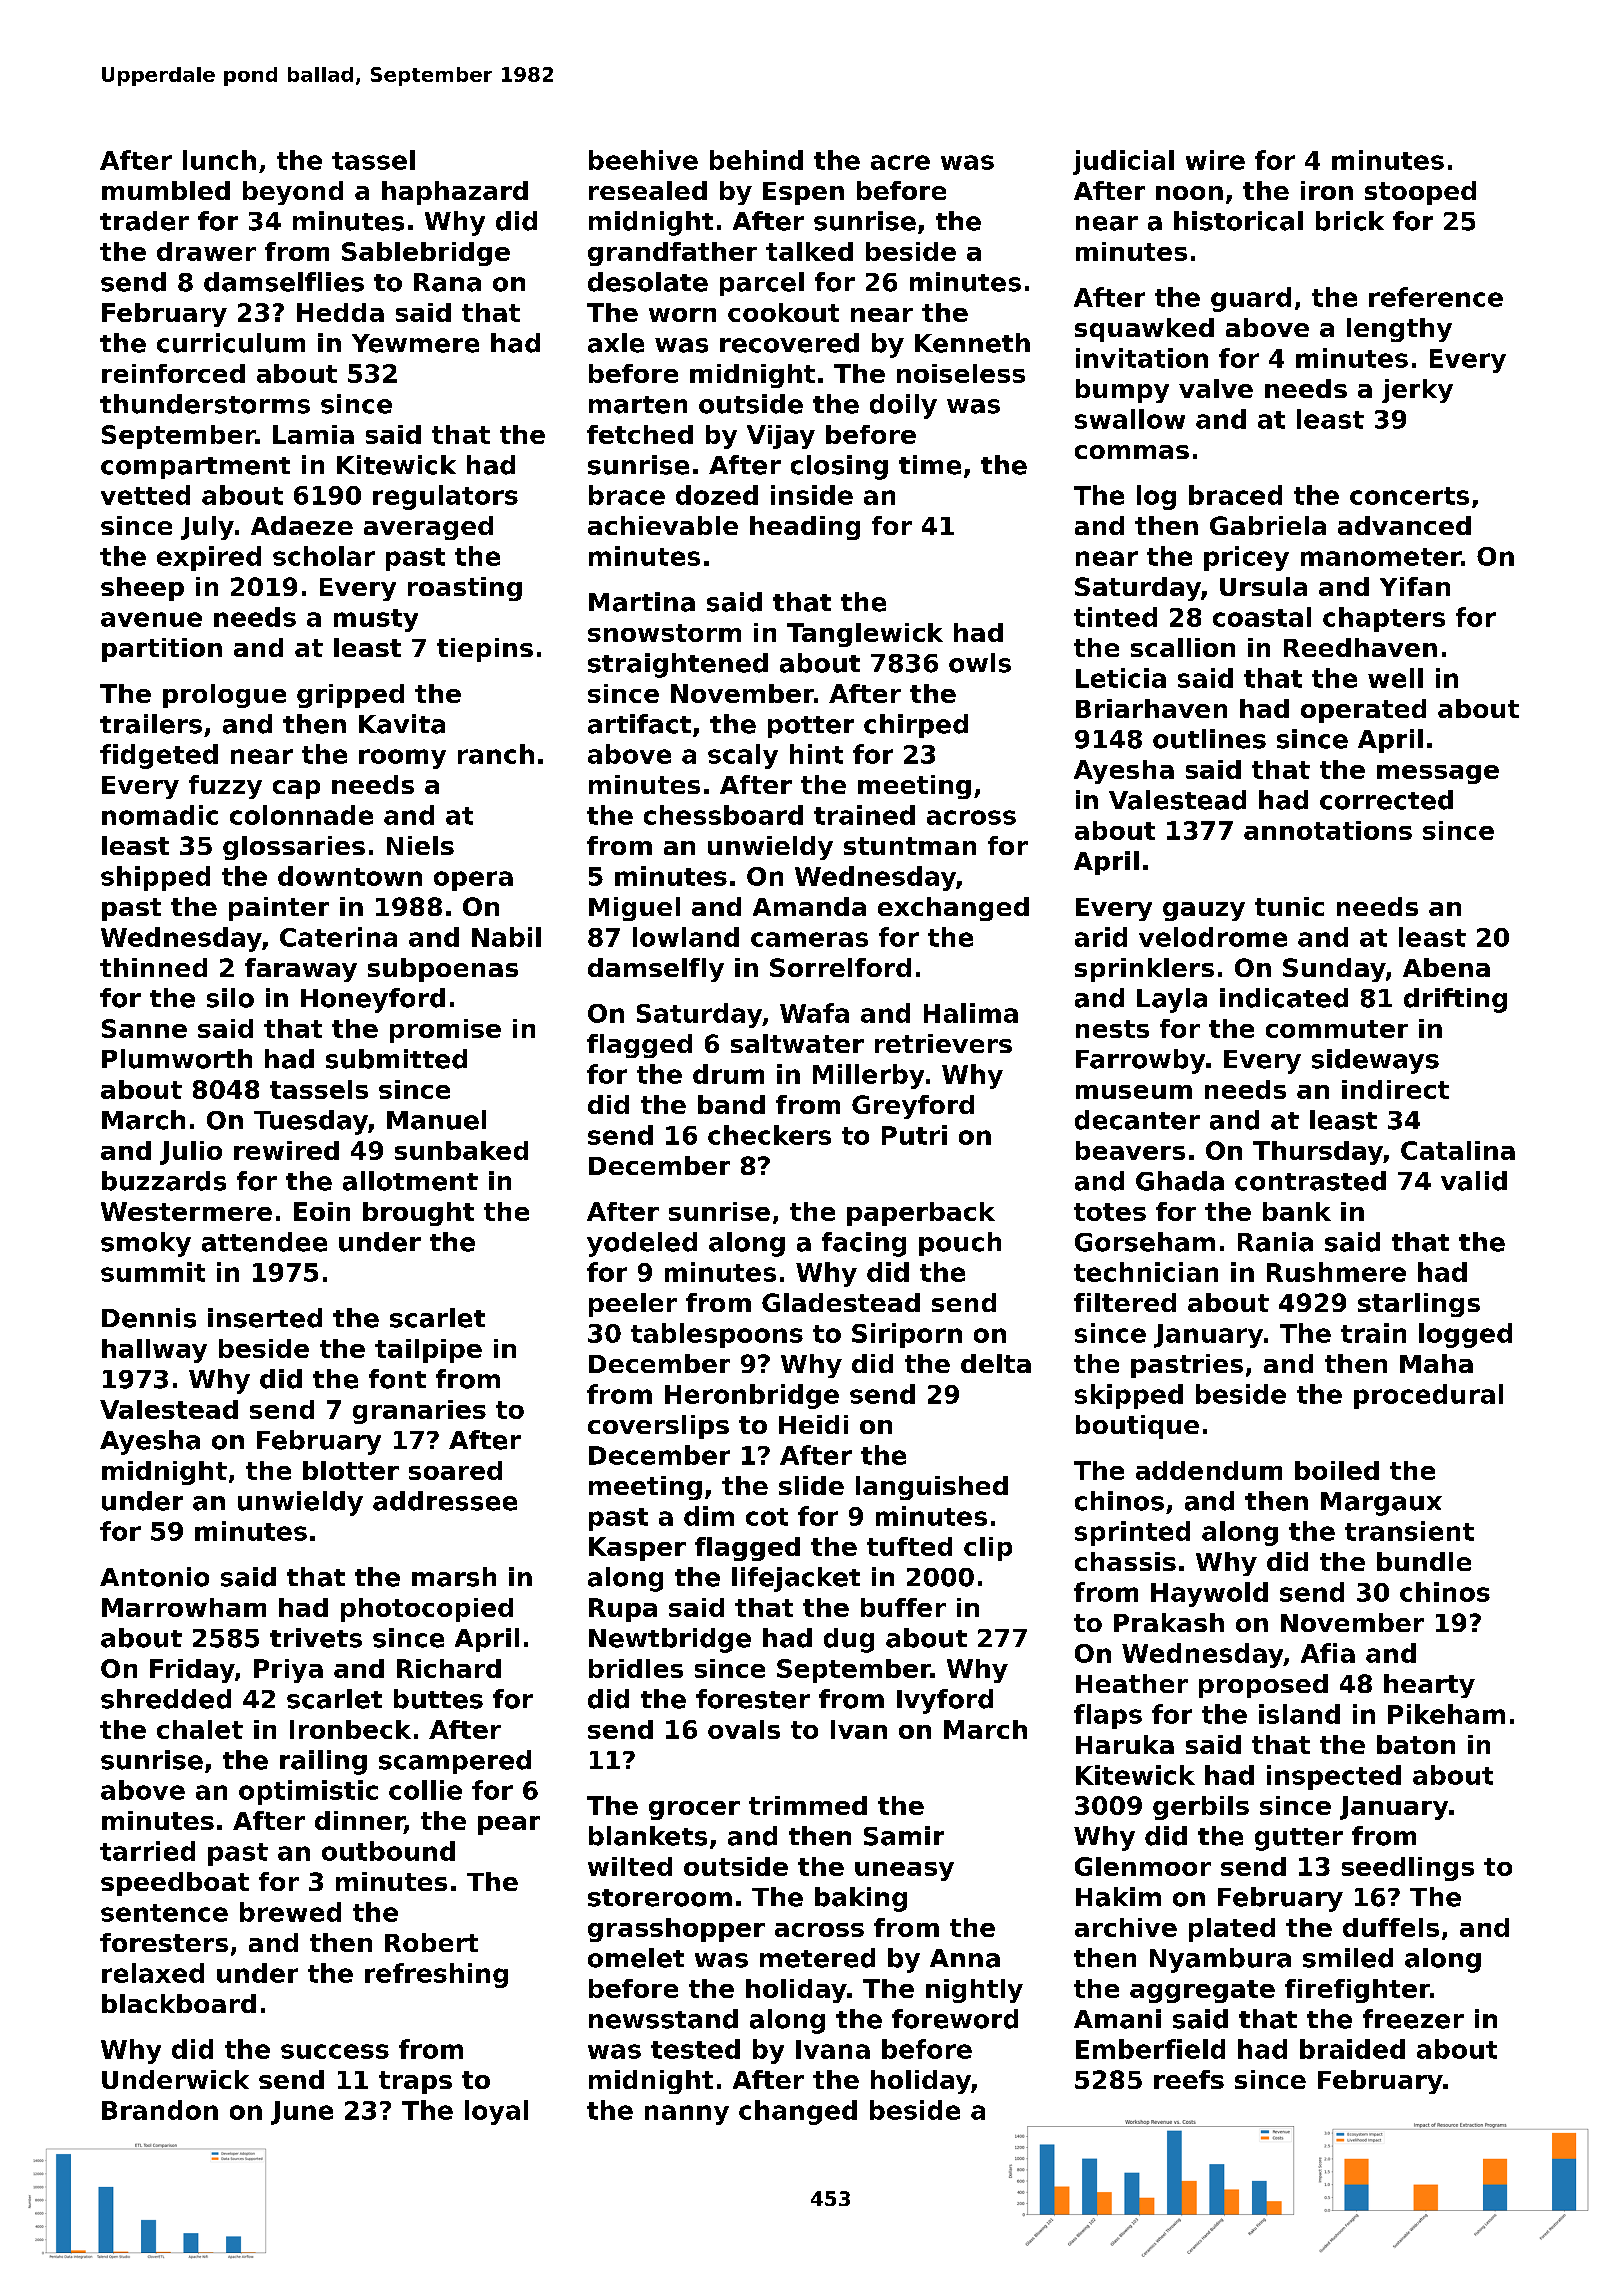 The width and height of the page is (1620, 2292). I want to click on concerts, so click(1409, 496).
